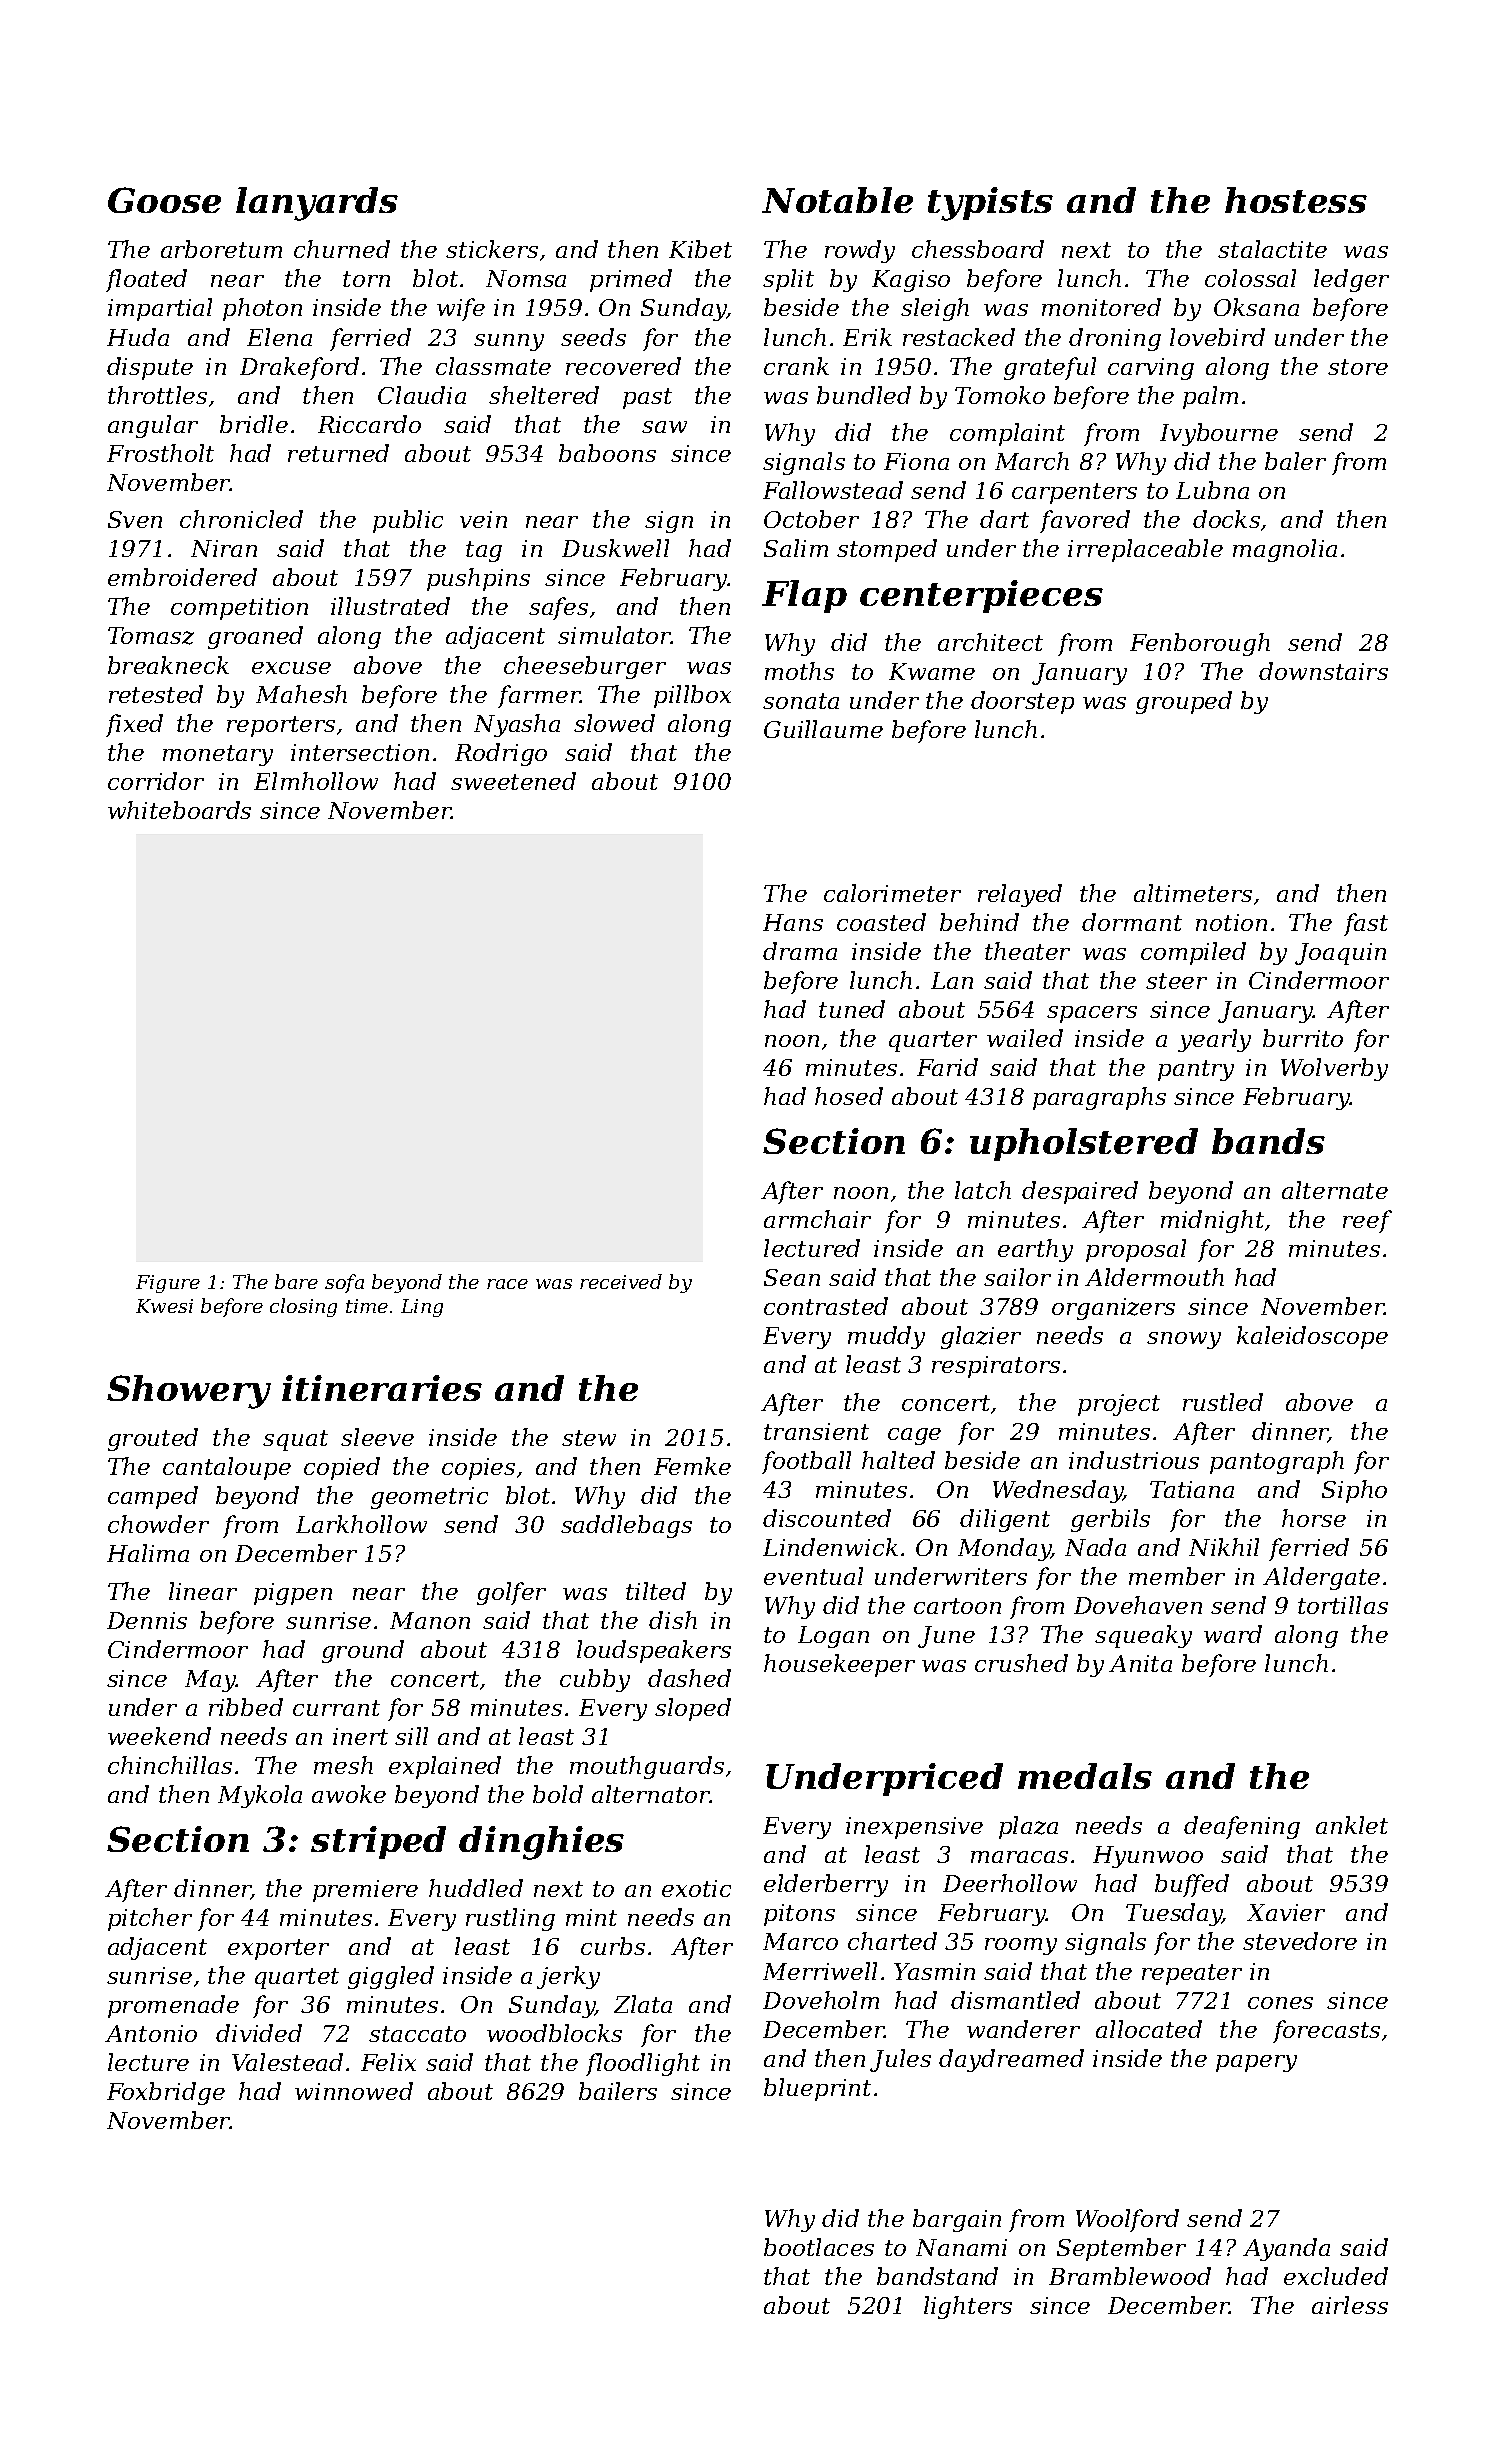 This screenshot has height=2464, width=1496. I want to click on ward, so click(1233, 1634).
